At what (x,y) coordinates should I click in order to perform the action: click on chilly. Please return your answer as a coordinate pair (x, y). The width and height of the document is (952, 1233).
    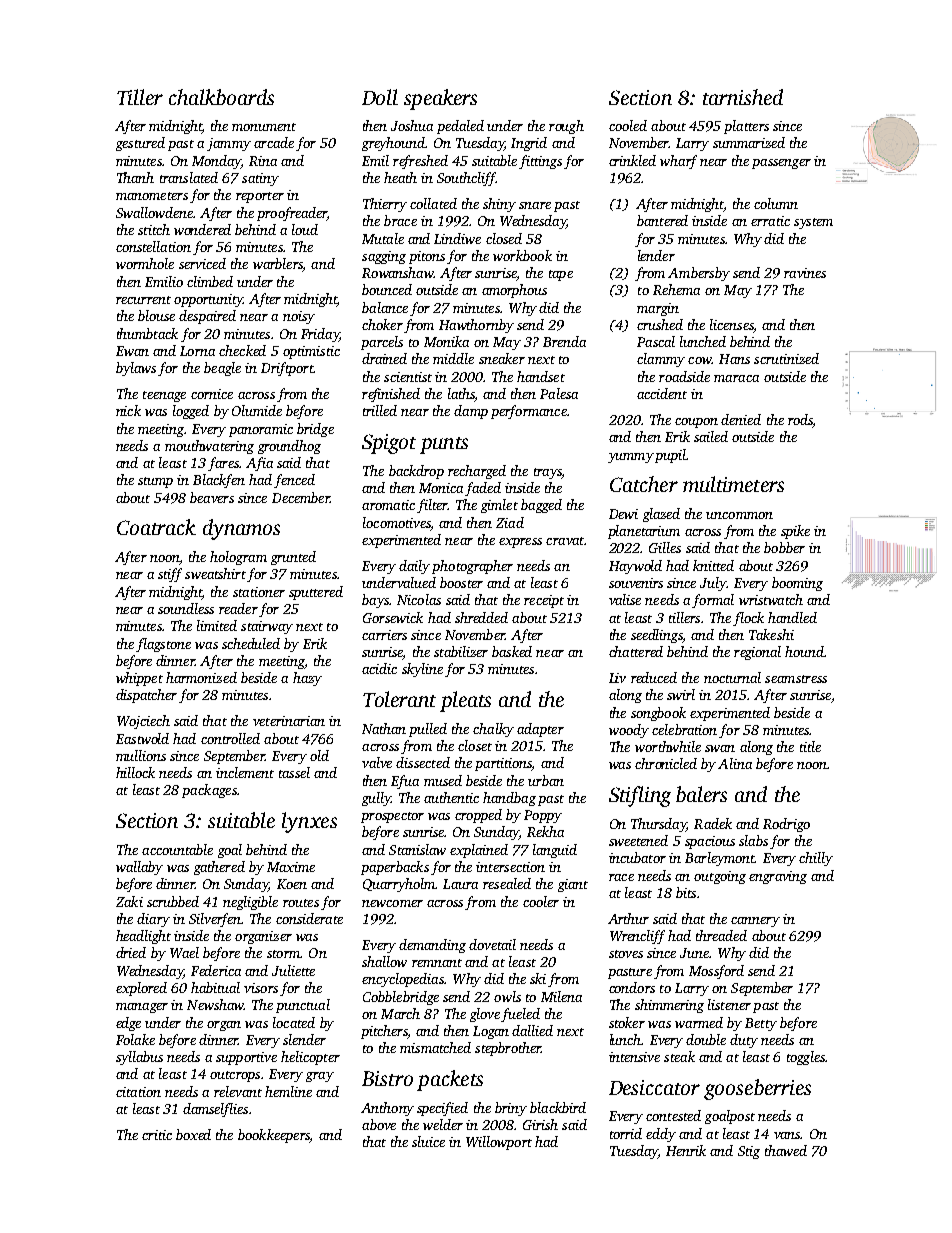
    Looking at the image, I should click on (816, 859).
